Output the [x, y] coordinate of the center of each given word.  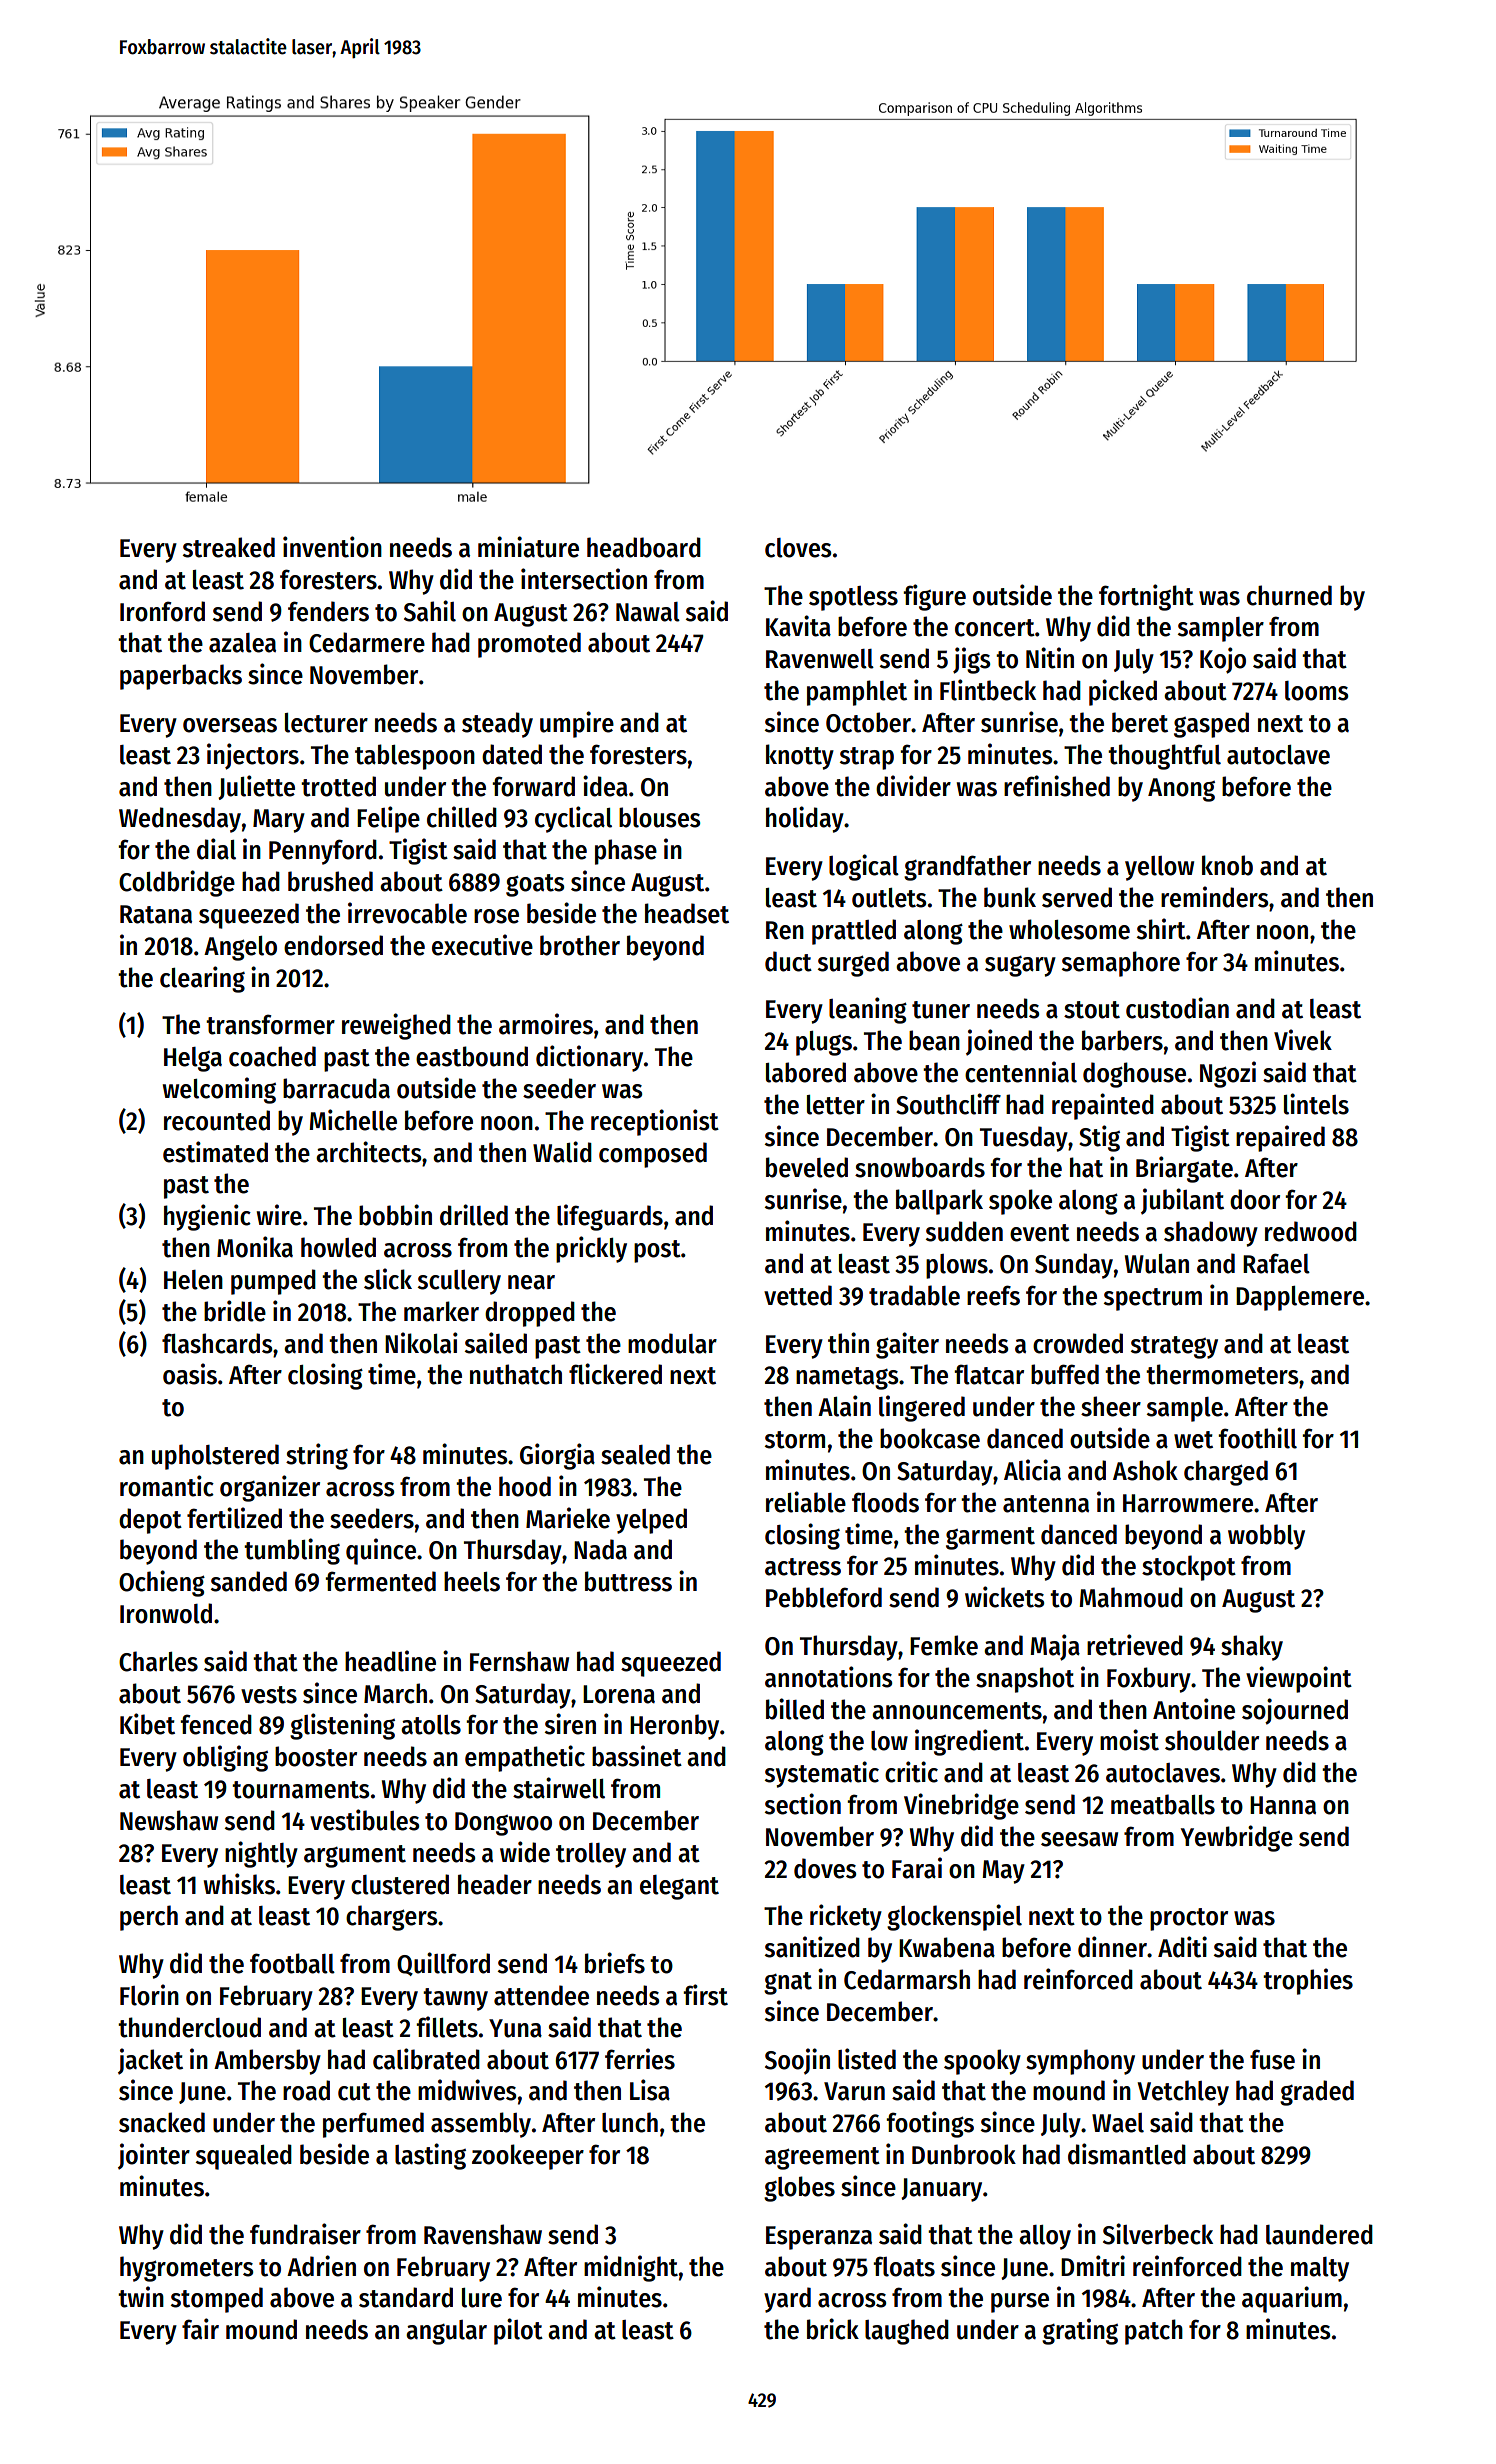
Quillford [443, 1964]
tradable [914, 1295]
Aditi [1182, 1947]
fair [200, 2329]
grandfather [967, 868]
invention [332, 547]
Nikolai [421, 1343]
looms [1316, 691]
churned [1289, 595]
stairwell [559, 1788]
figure [934, 597]
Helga [193, 1059]
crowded [1078, 1343]
